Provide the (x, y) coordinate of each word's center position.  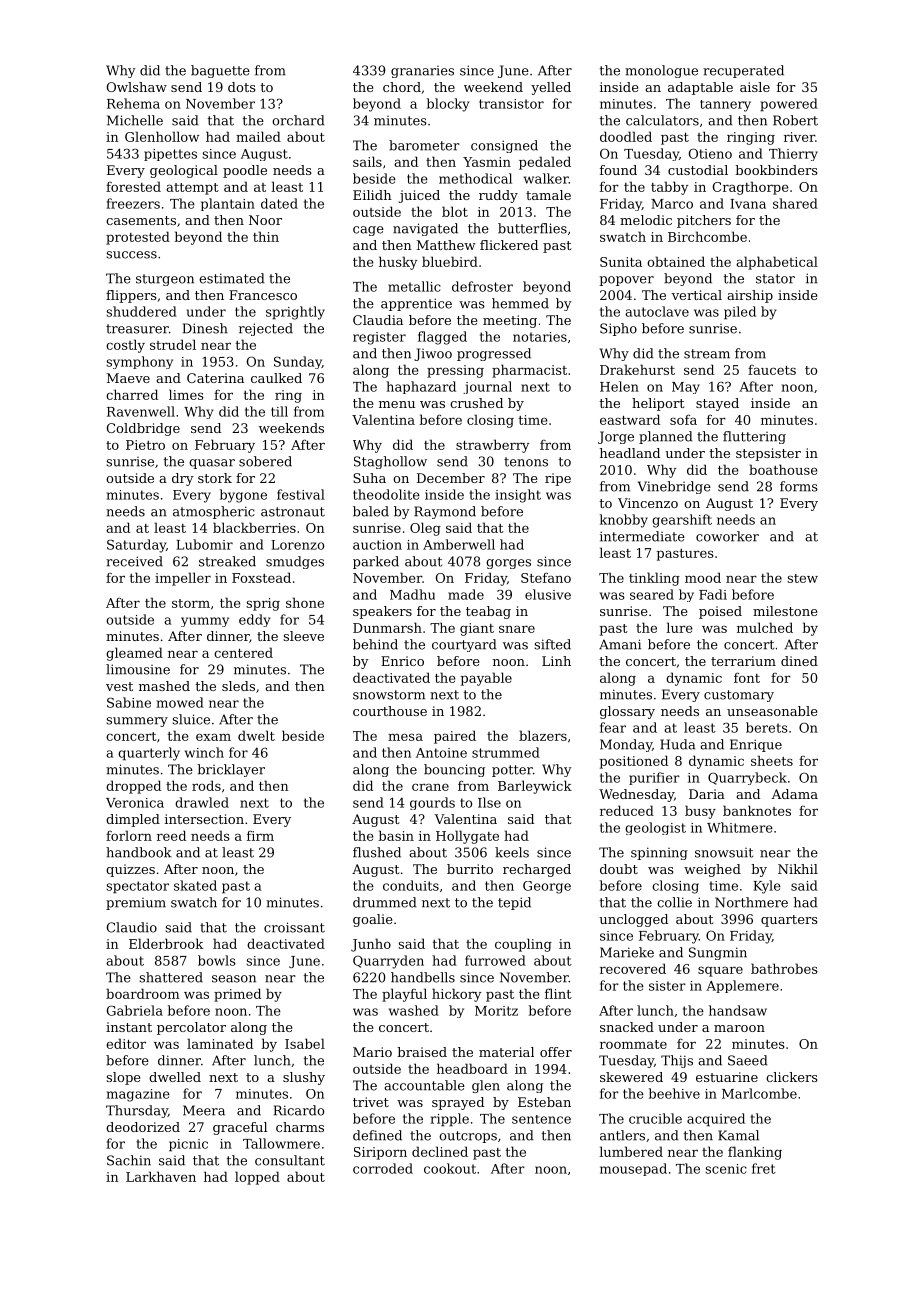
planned (665, 437)
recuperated (743, 71)
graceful (240, 1128)
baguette (220, 71)
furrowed (495, 960)
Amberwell (459, 544)
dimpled (133, 820)
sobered (265, 461)
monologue (661, 71)
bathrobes (784, 968)
